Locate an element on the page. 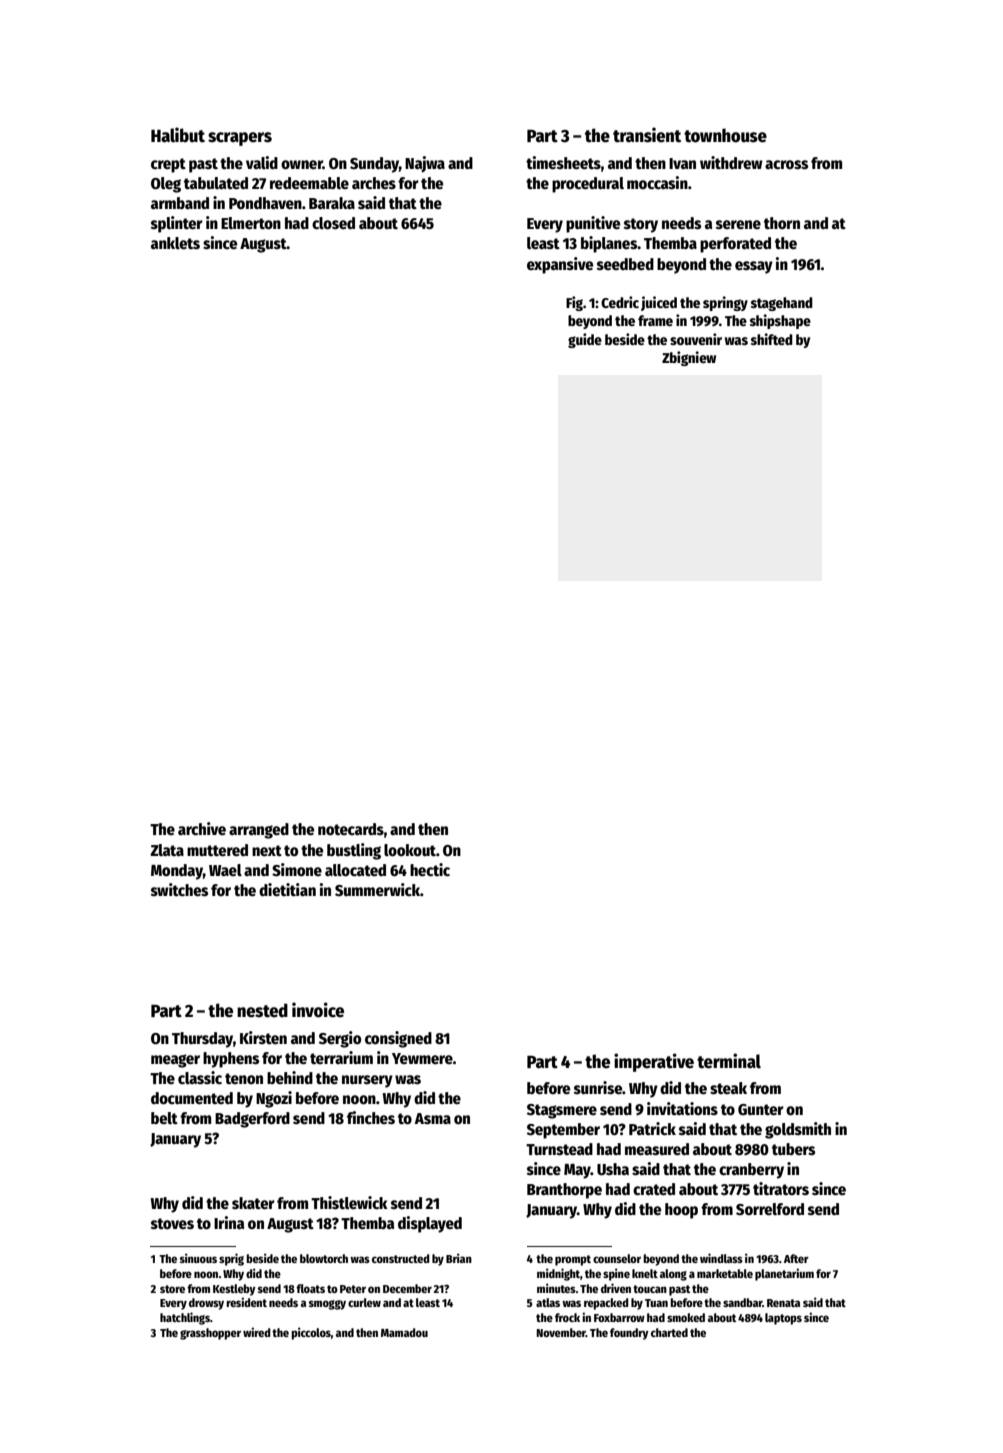  Zbigniew is located at coordinates (689, 358).
